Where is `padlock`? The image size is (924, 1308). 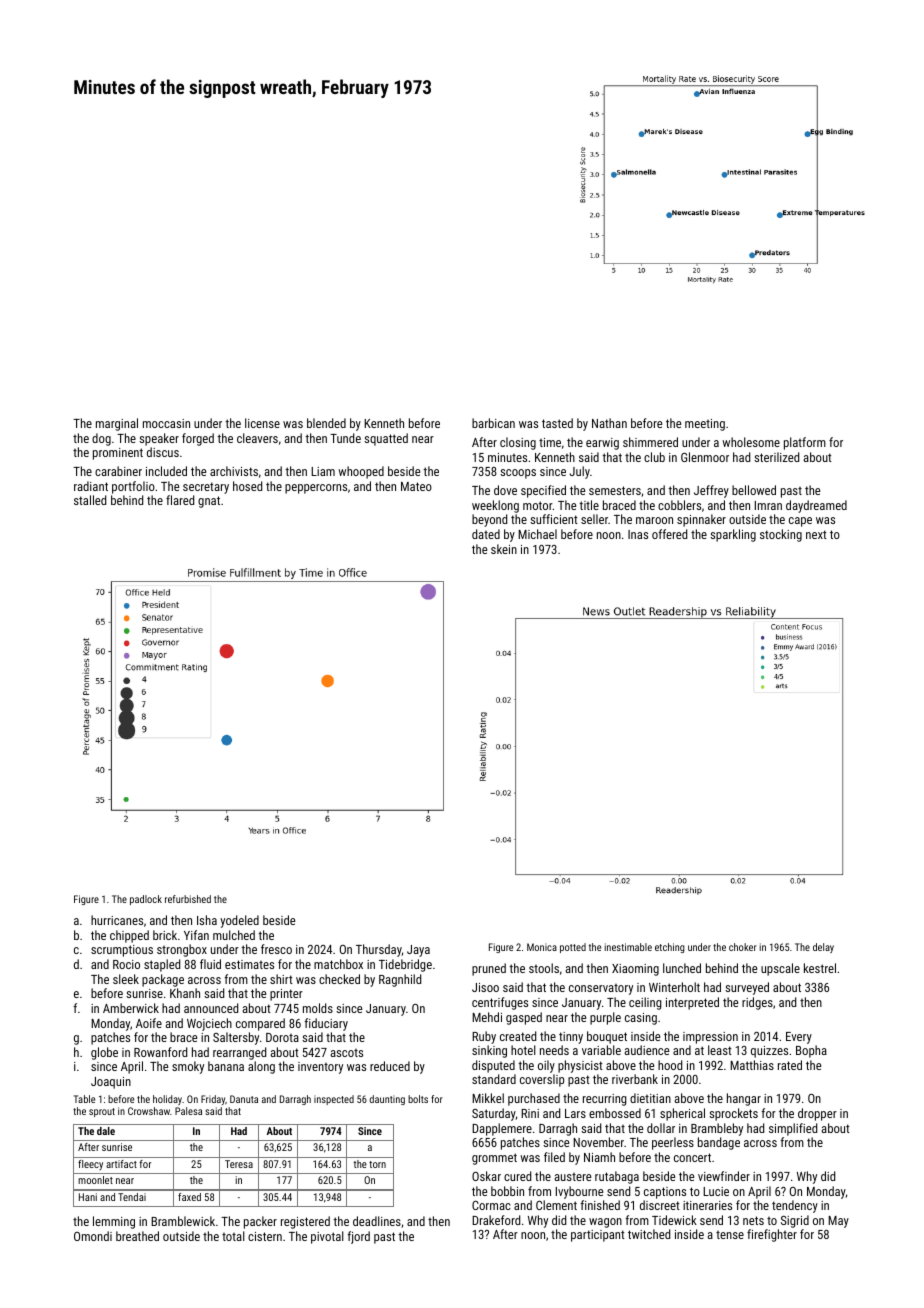 padlock is located at coordinates (146, 900).
